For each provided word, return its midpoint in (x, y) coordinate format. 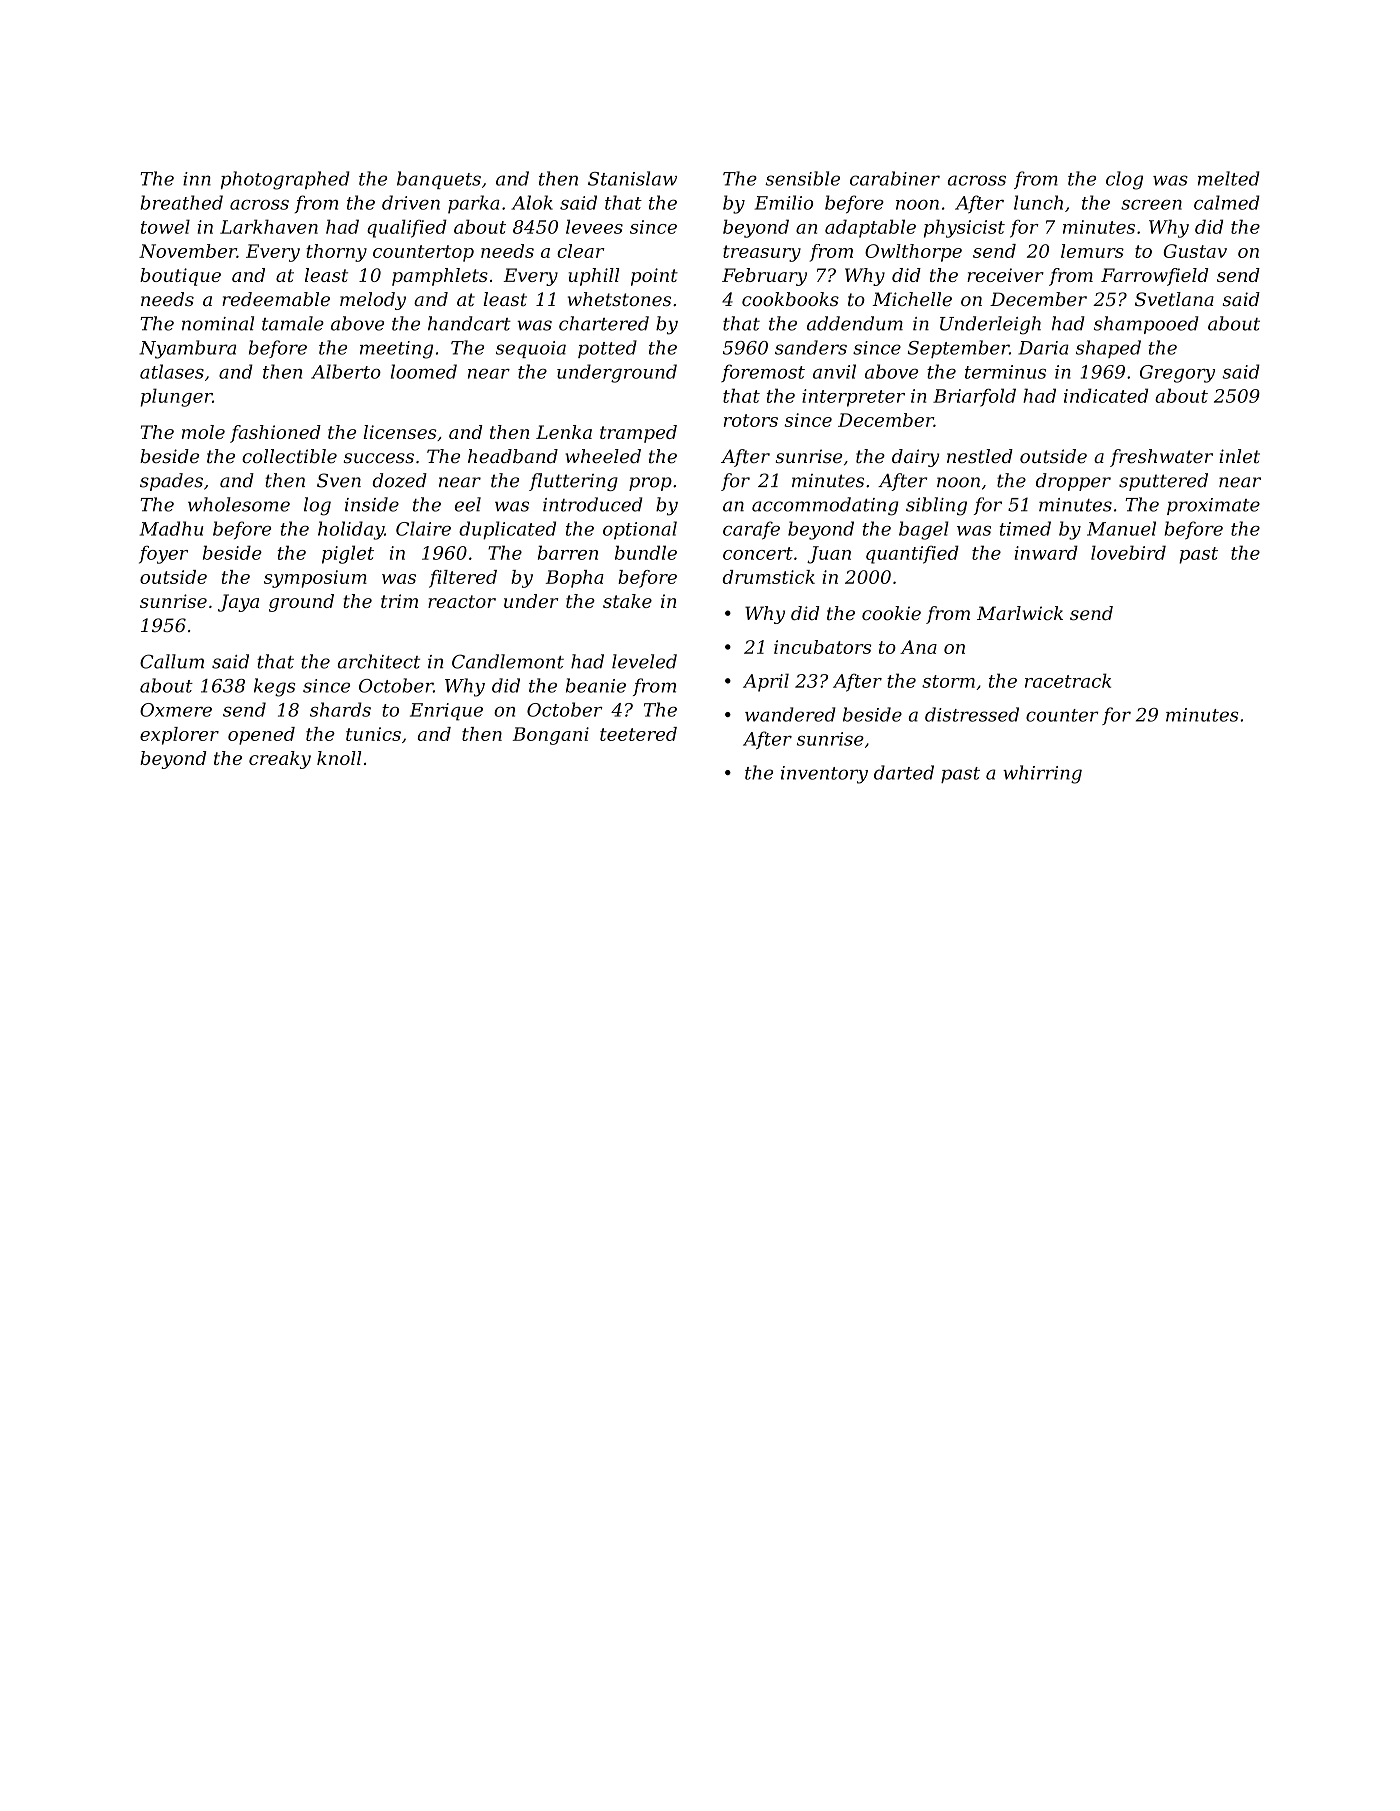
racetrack (1068, 680)
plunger (176, 397)
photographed (285, 180)
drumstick (768, 577)
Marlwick (1020, 613)
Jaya (238, 603)
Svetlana (1174, 299)
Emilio (784, 202)
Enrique (446, 712)
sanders (811, 347)
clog (1124, 180)
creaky (280, 760)
